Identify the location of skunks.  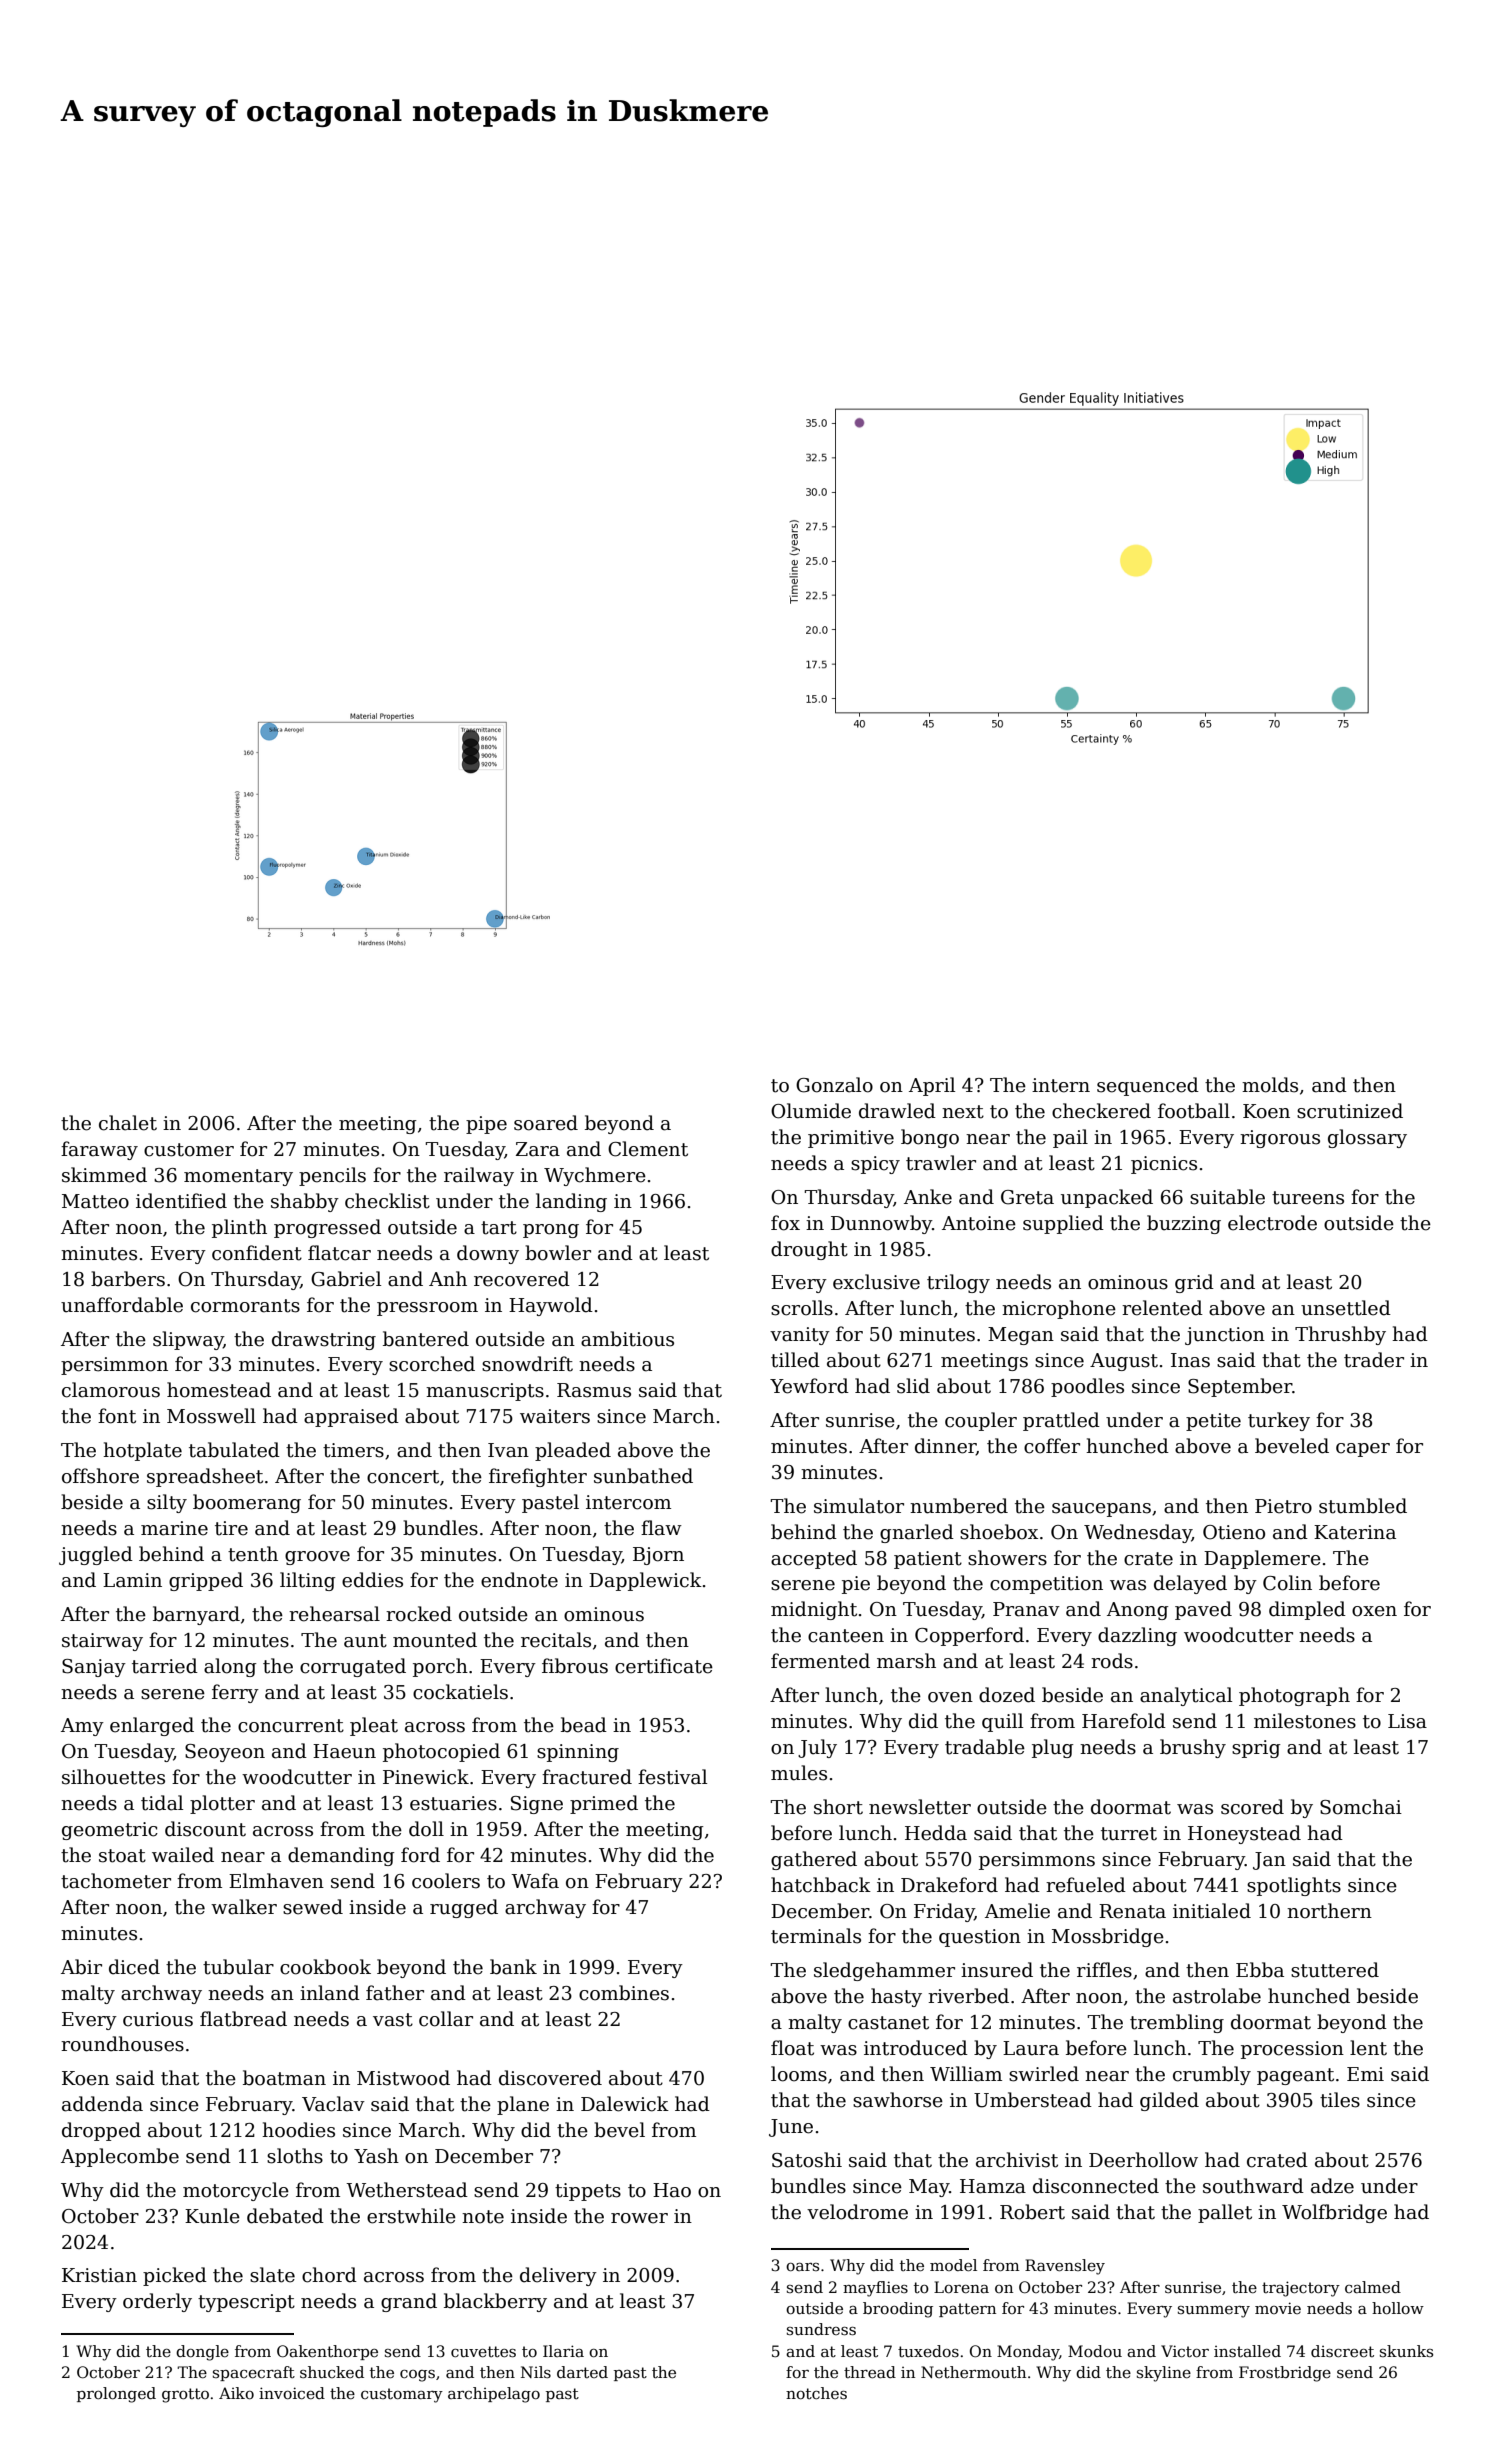
(1406, 2351).
